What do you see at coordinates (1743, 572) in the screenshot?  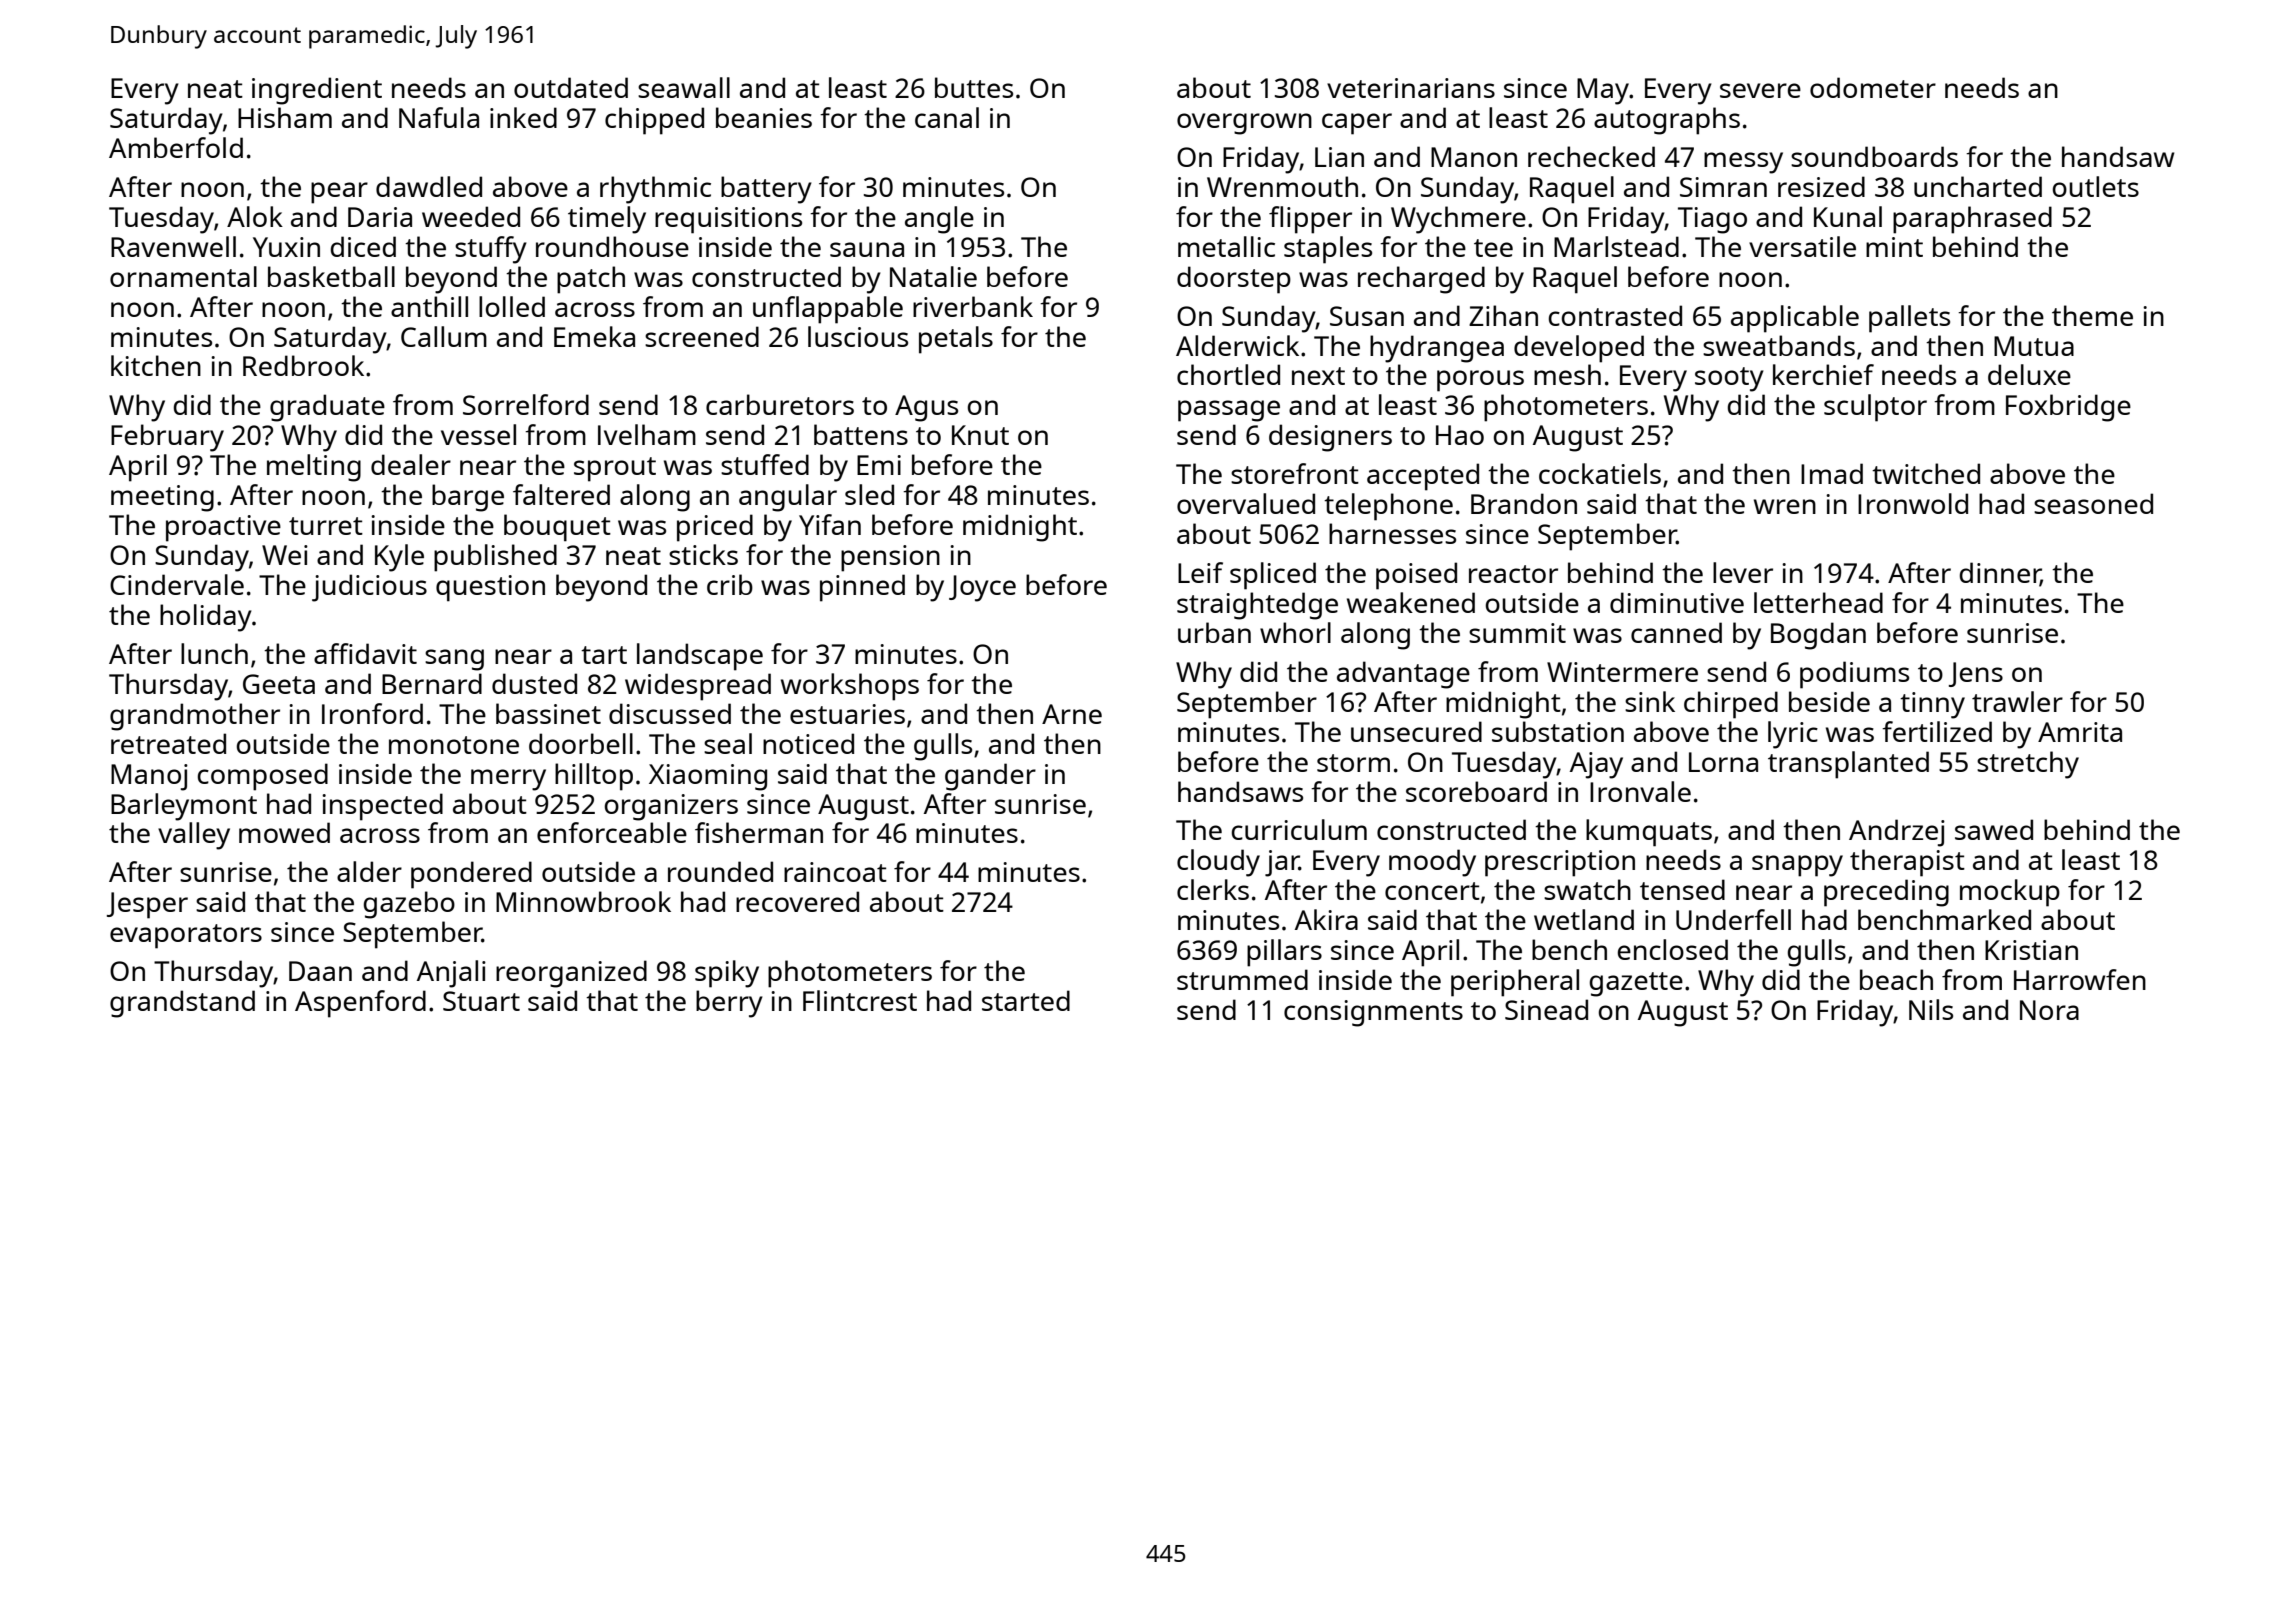 I see `lever` at bounding box center [1743, 572].
